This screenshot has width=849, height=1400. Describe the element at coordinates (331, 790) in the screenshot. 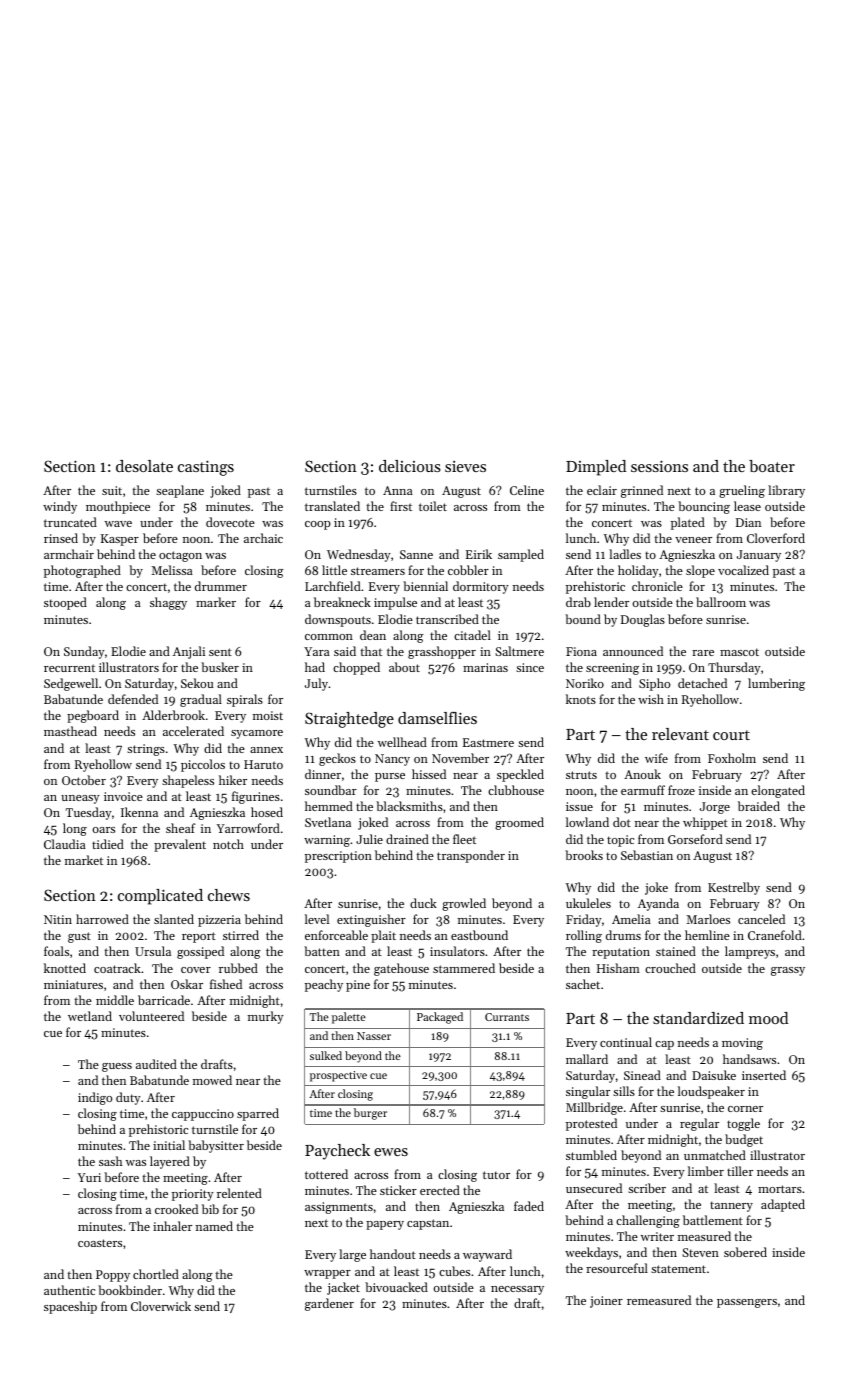

I see `soundbar` at that location.
